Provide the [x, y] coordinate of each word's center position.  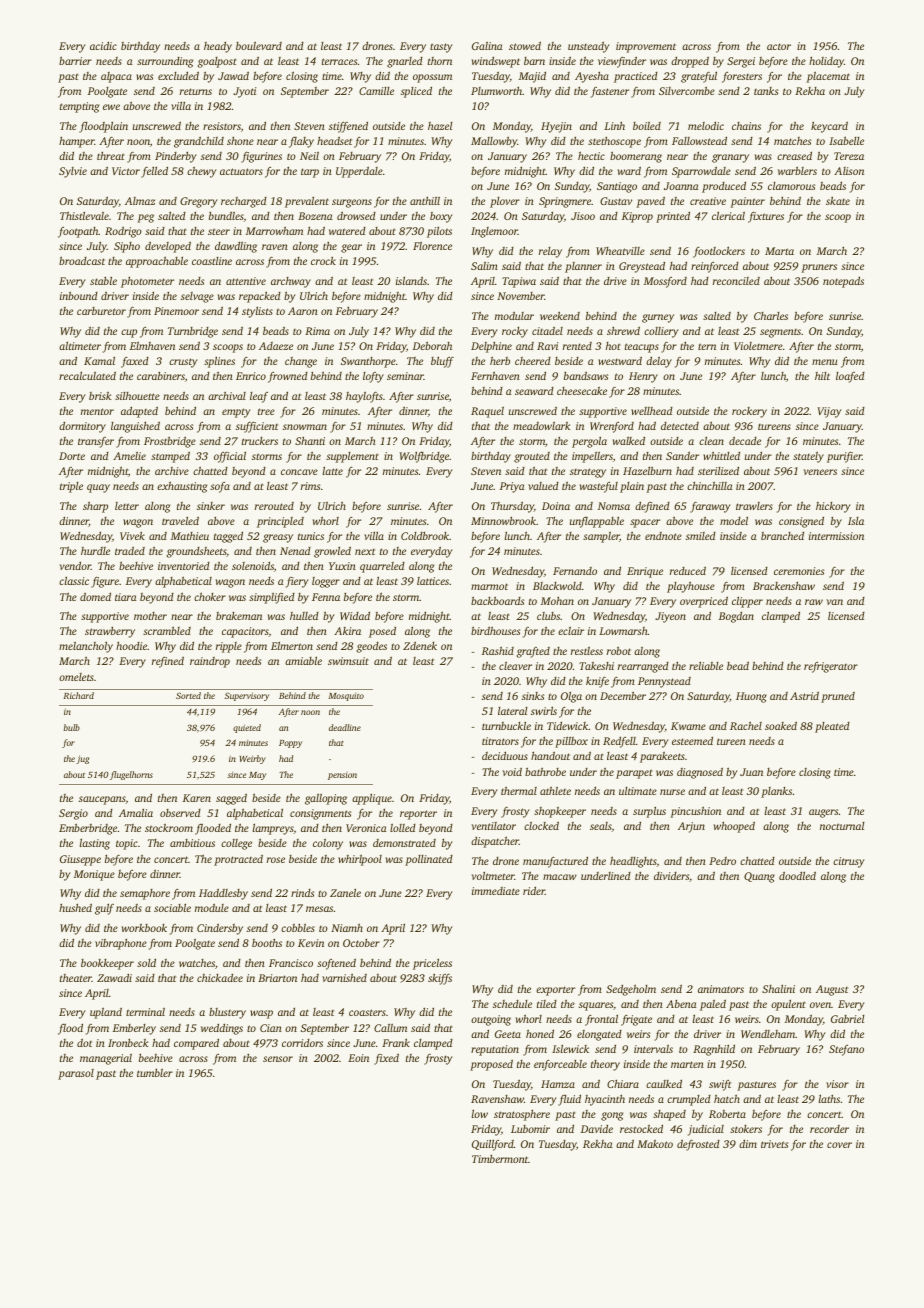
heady [218, 47]
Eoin [358, 1058]
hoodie [131, 646]
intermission [836, 536]
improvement [646, 47]
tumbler [155, 1073]
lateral [513, 711]
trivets [774, 1144]
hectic [591, 155]
